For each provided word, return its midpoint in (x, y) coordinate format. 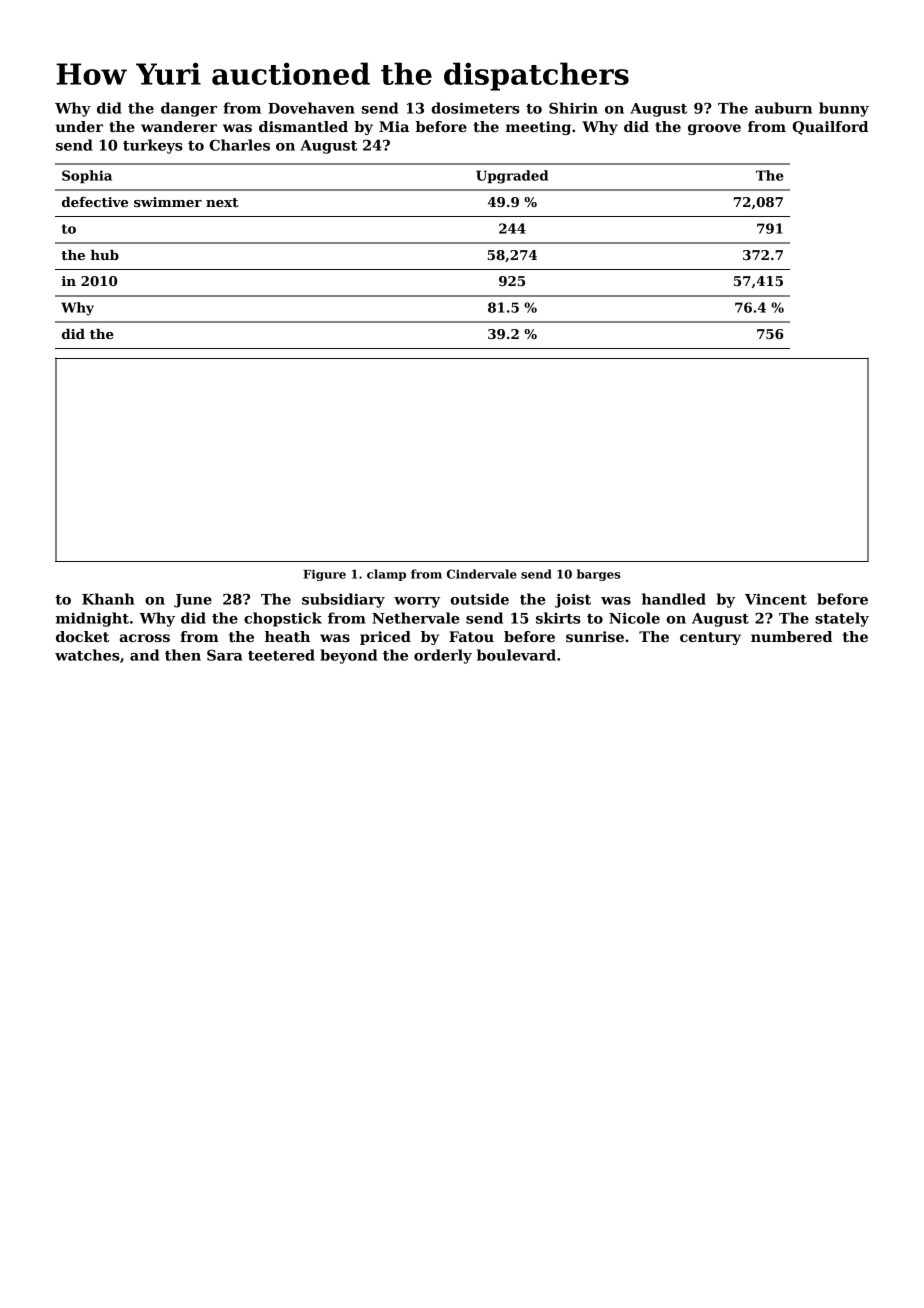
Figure (324, 575)
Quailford (830, 128)
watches (87, 655)
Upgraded (512, 177)
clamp (386, 575)
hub (105, 255)
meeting (538, 128)
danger (189, 109)
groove (714, 129)
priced (385, 638)
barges (599, 575)
